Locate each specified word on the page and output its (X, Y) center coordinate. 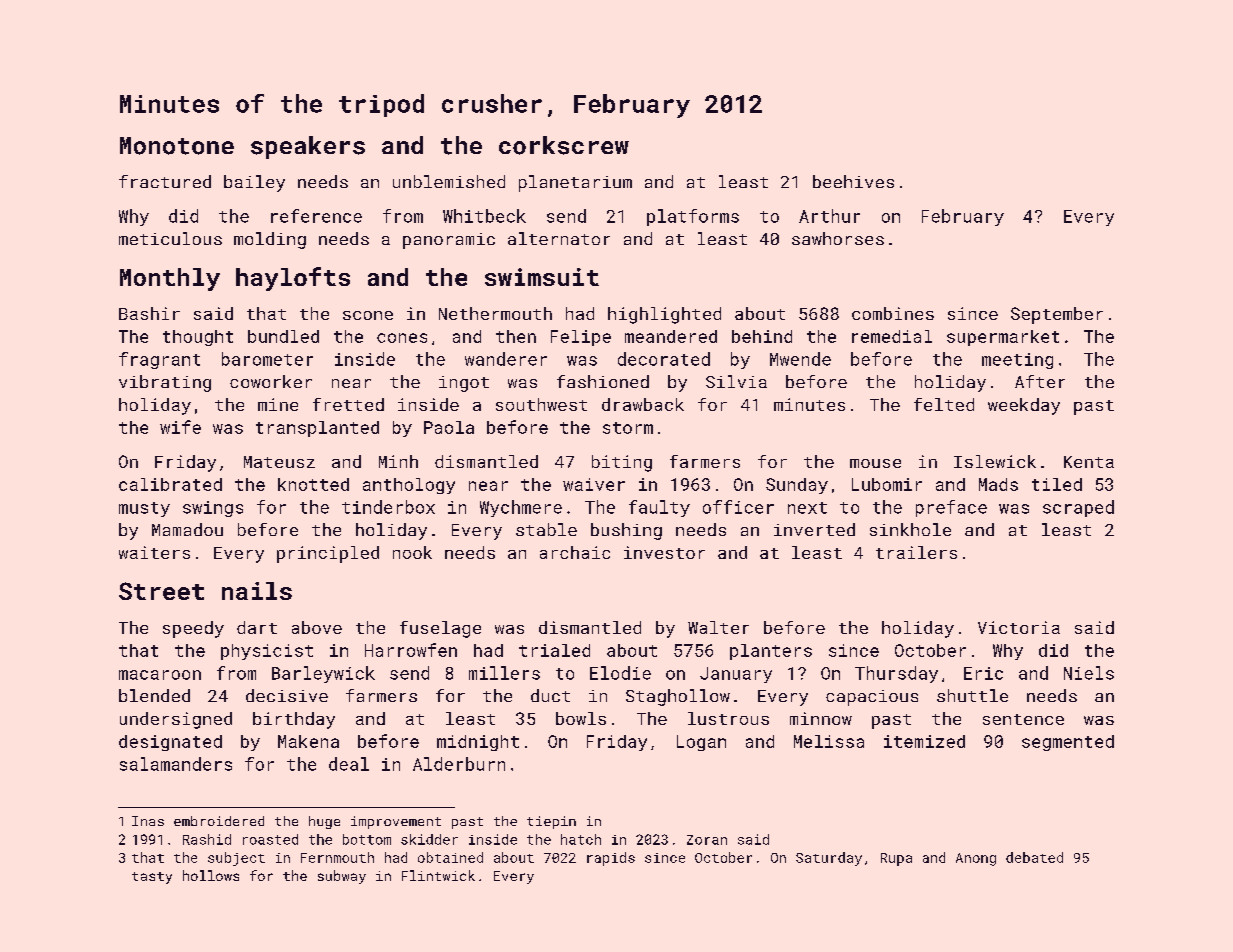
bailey (254, 183)
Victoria (1019, 627)
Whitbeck (484, 216)
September (1057, 315)
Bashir (149, 313)
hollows (211, 875)
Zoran (707, 840)
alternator (559, 238)
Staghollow (678, 697)
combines (893, 313)
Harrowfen (411, 650)
